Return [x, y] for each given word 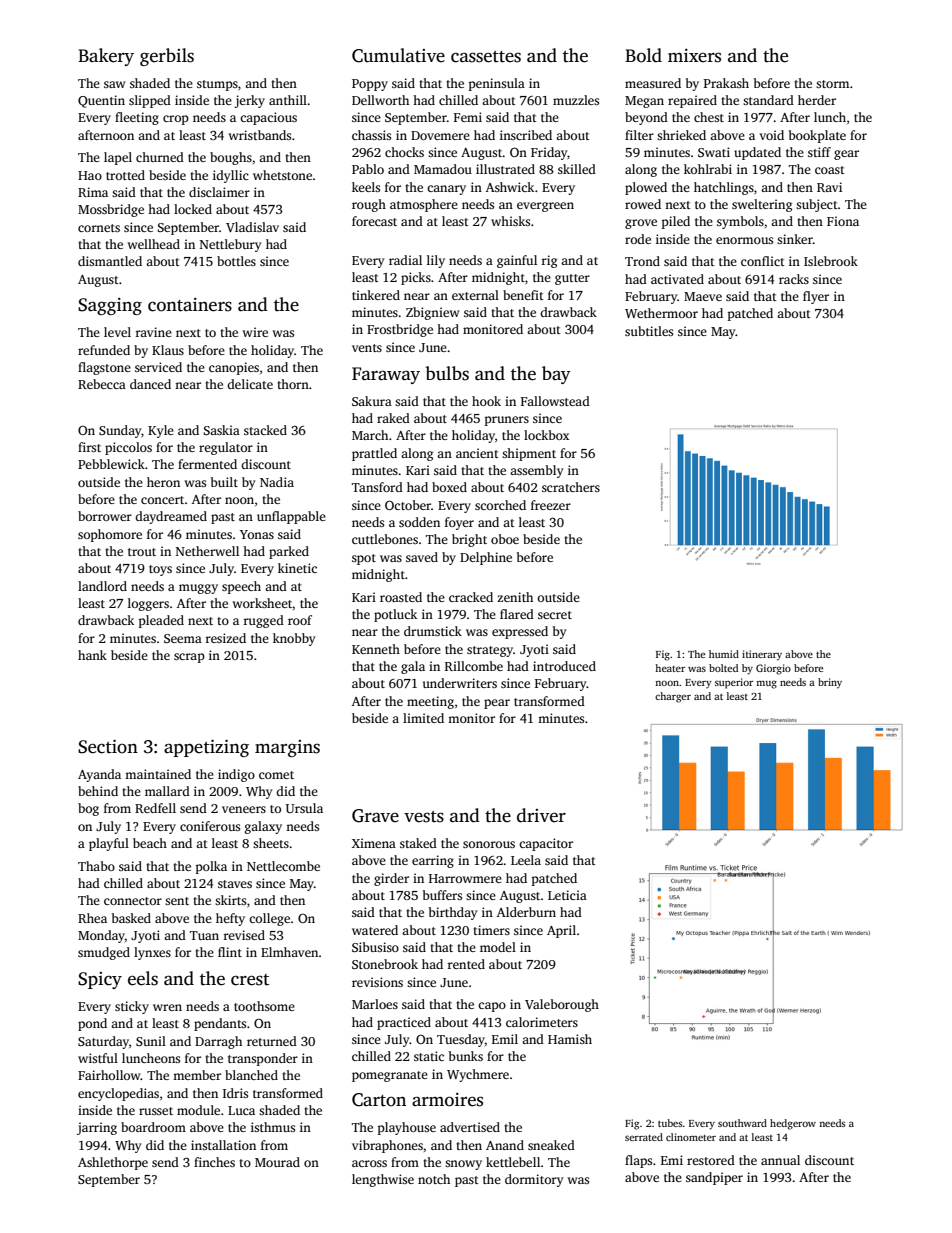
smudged [104, 953]
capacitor [546, 844]
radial [405, 260]
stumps [217, 85]
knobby [294, 639]
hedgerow [793, 1124]
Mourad [277, 1162]
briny [830, 683]
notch [434, 1179]
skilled [577, 169]
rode [638, 239]
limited [423, 718]
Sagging [110, 306]
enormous [744, 240]
